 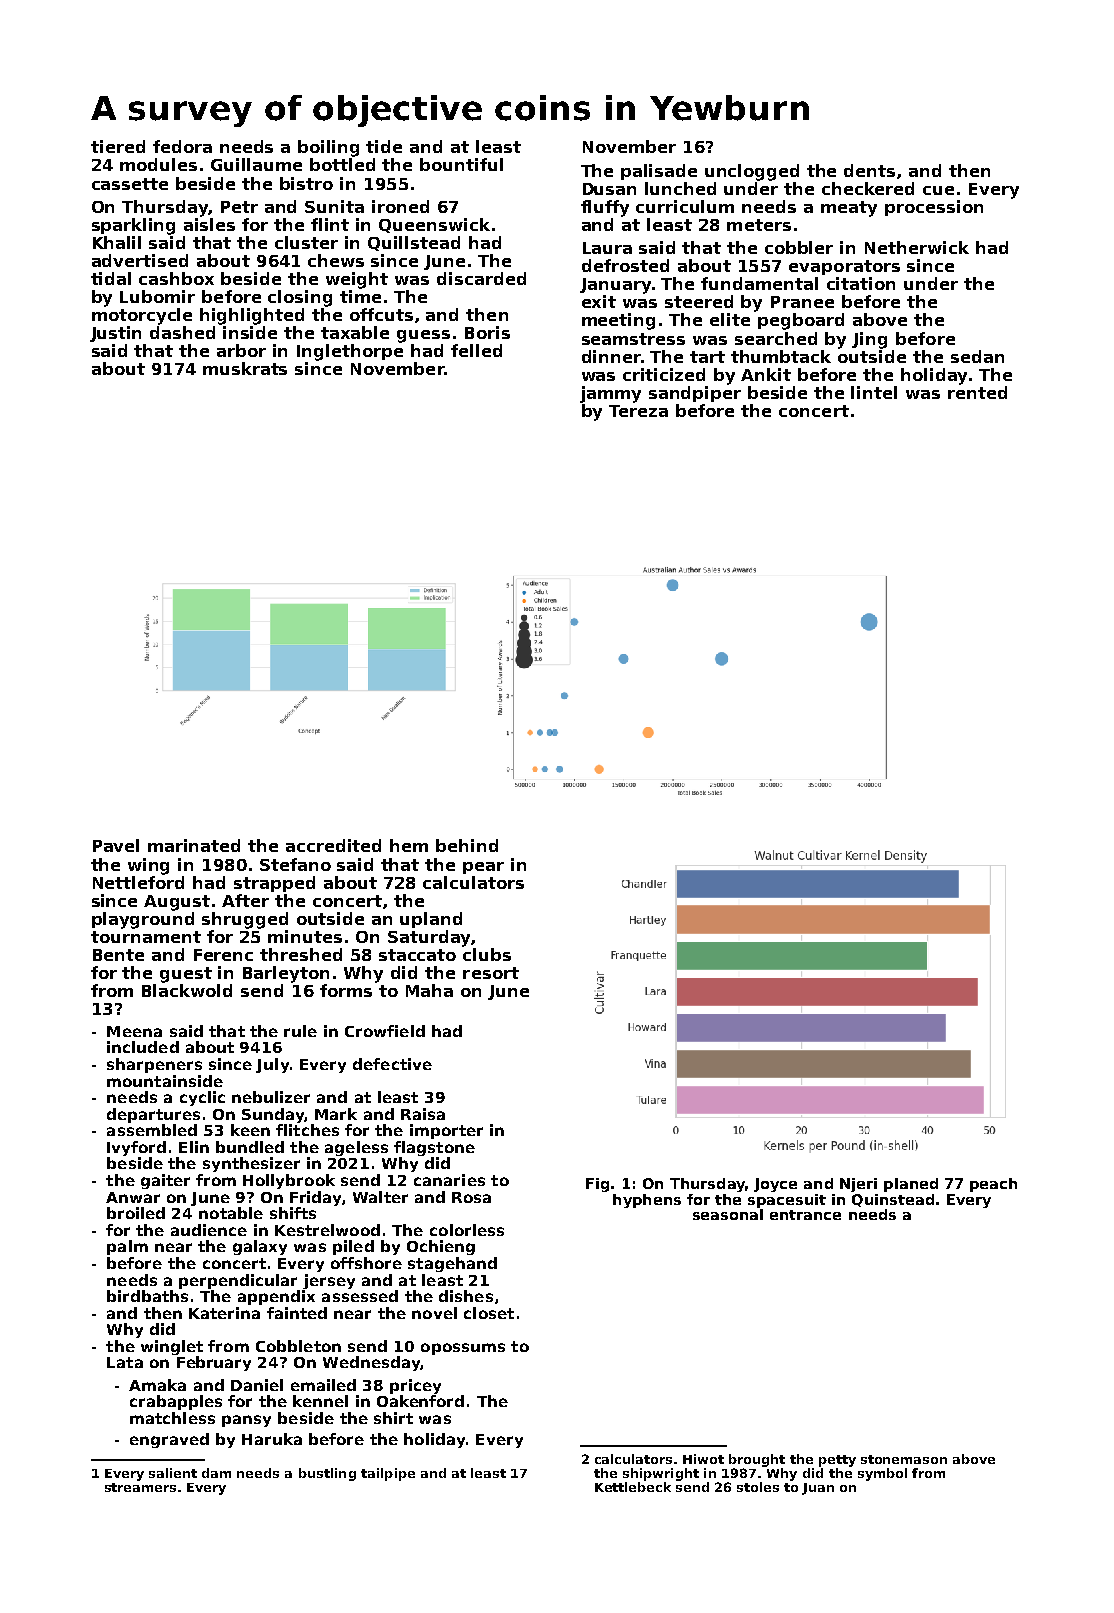 I want to click on Jing, so click(x=869, y=340).
